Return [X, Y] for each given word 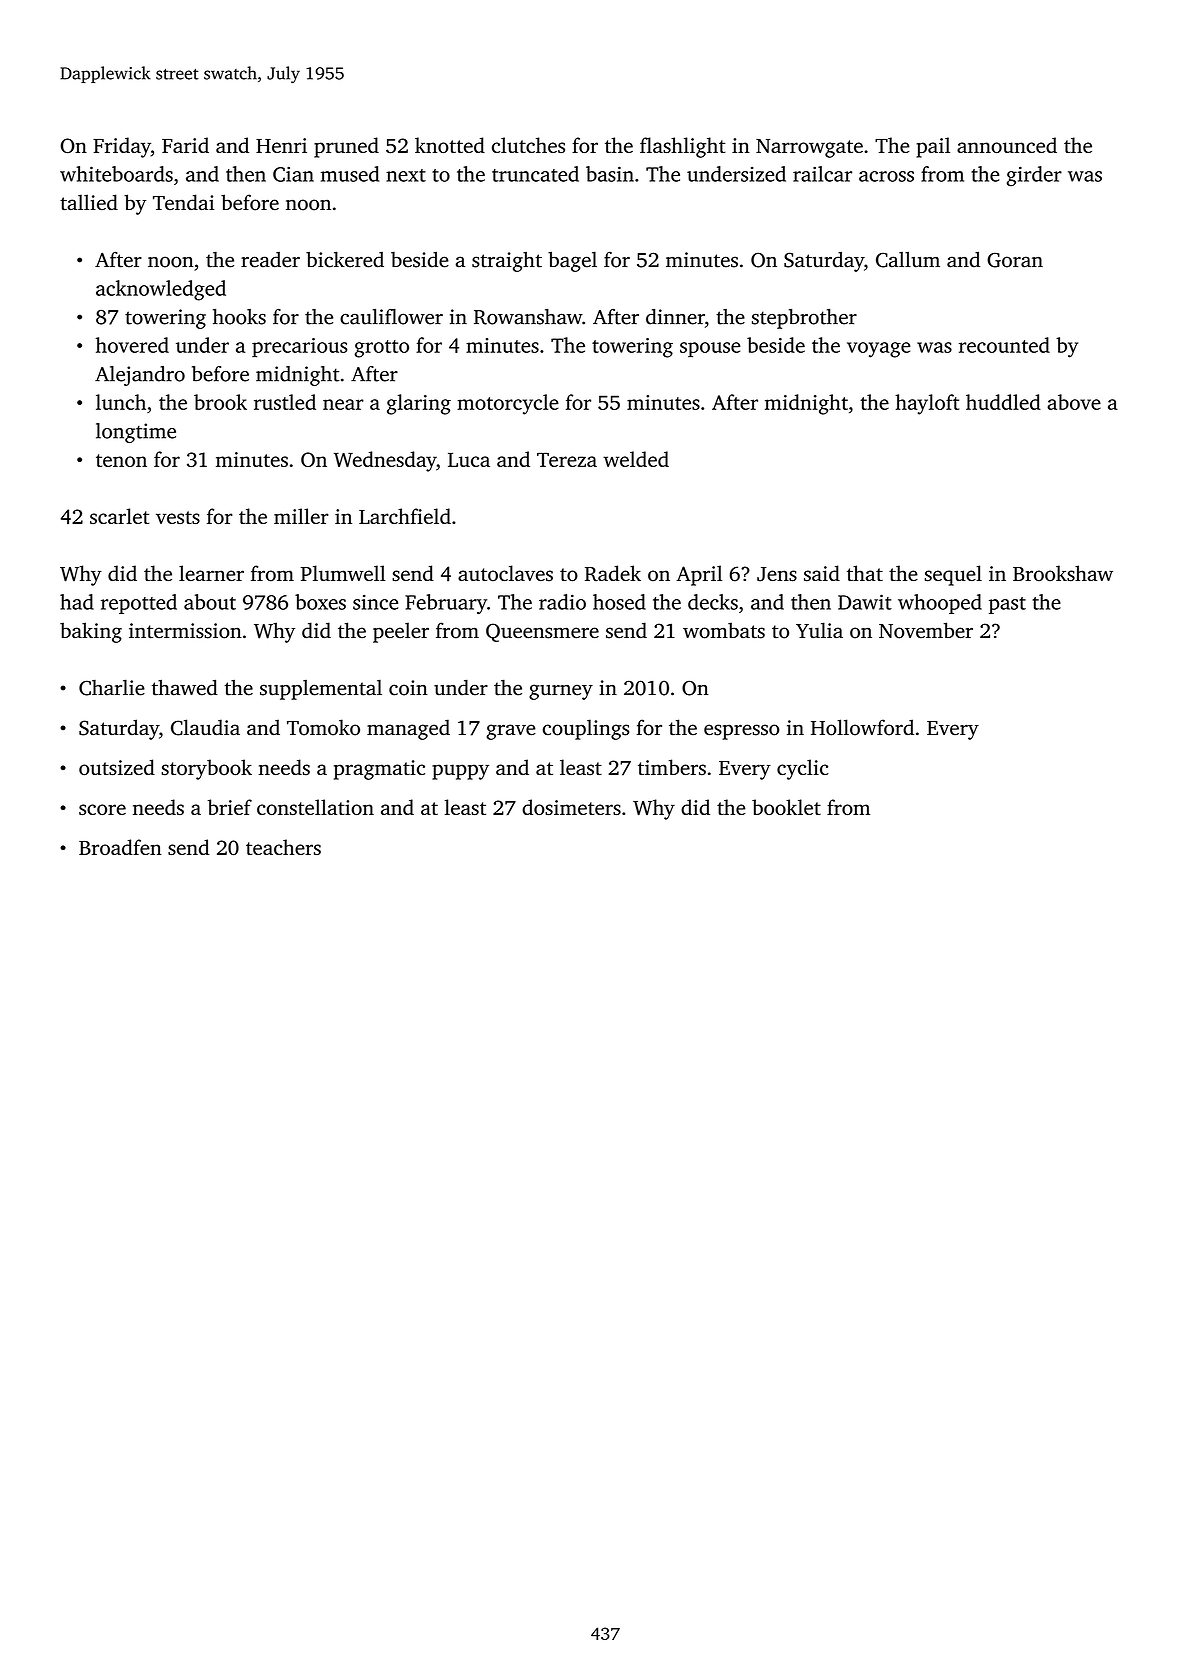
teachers [283, 847]
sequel [953, 575]
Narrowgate [809, 148]
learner [211, 573]
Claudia [205, 727]
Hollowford [862, 727]
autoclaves [505, 573]
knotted [450, 145]
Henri [281, 145]
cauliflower [391, 317]
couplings [586, 729]
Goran [1015, 260]
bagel [572, 261]
